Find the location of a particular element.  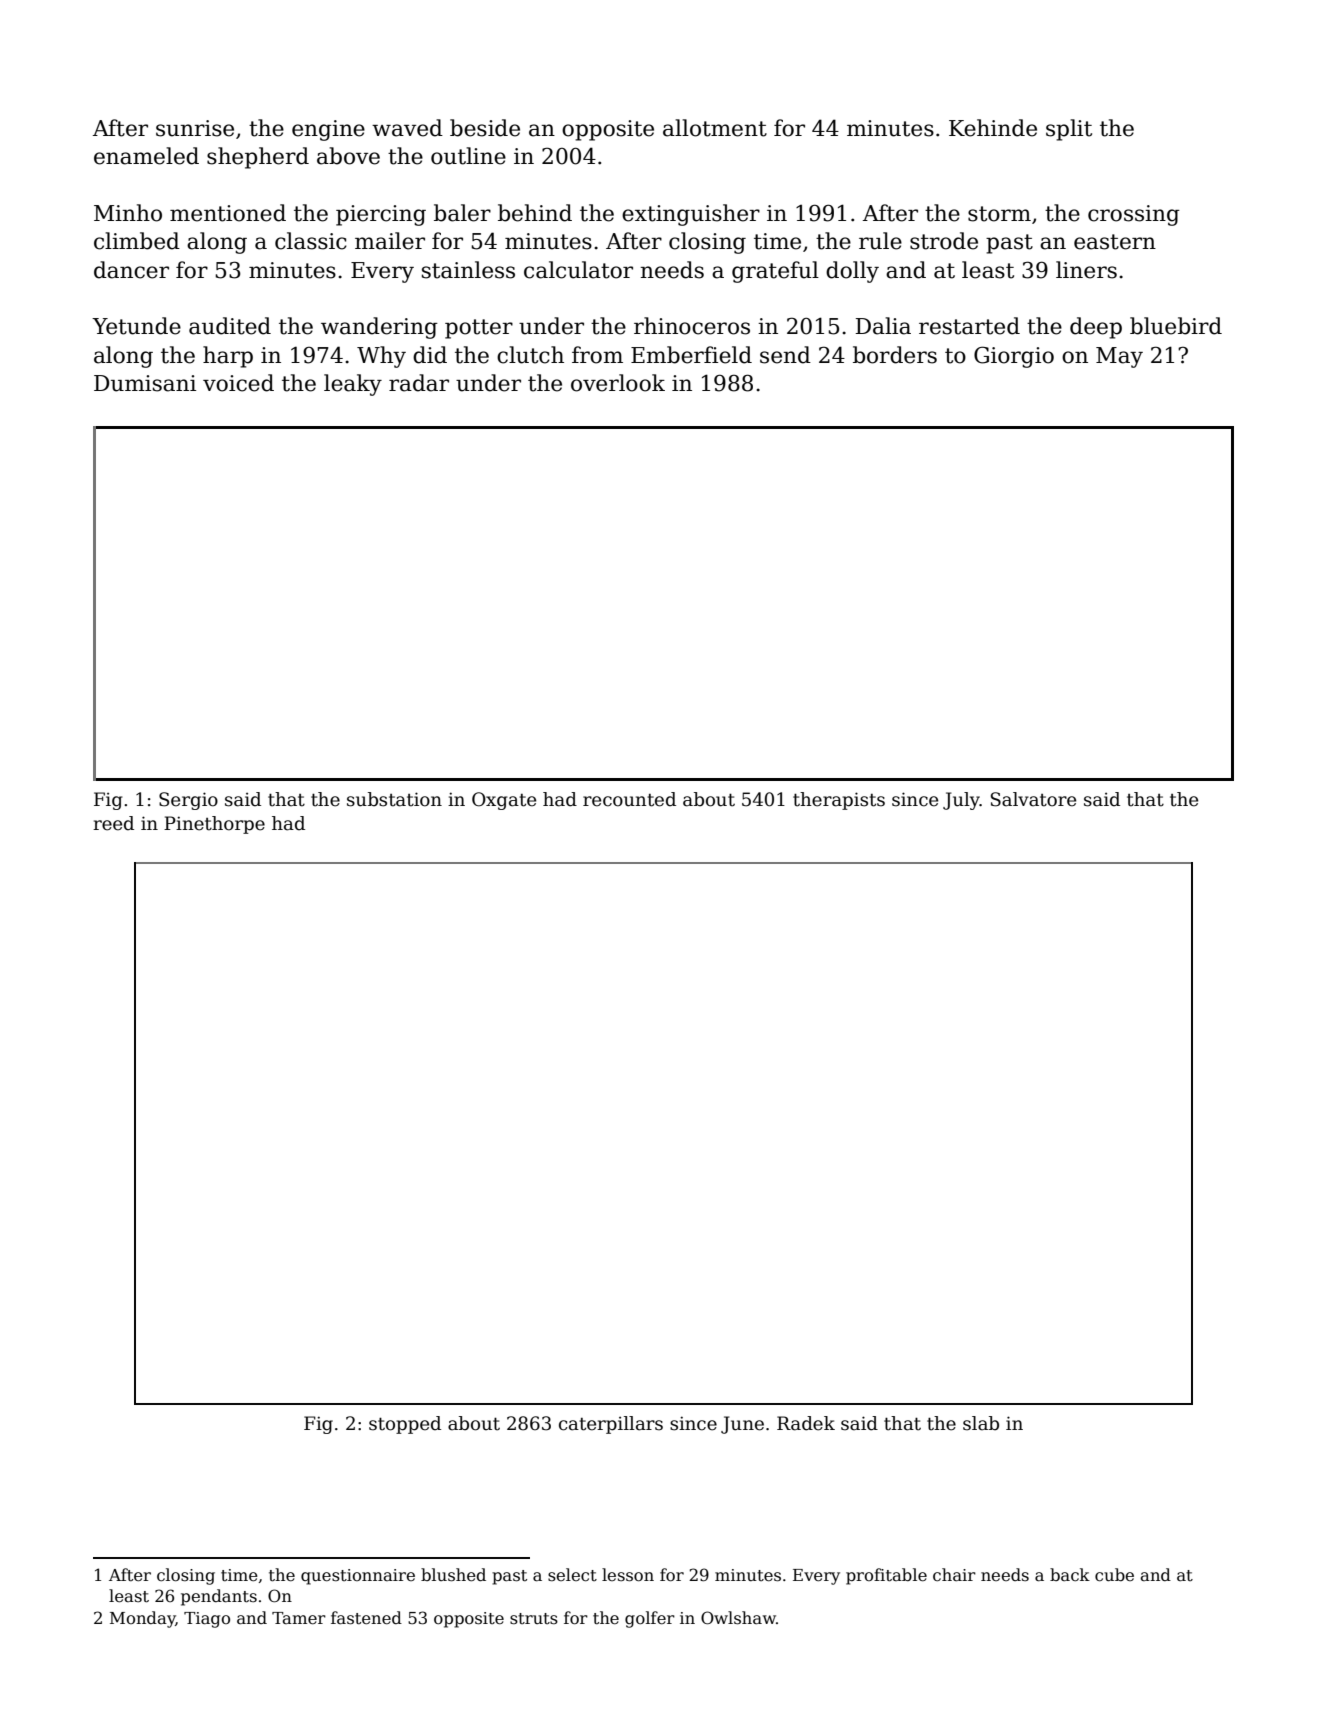

slab is located at coordinates (981, 1423).
